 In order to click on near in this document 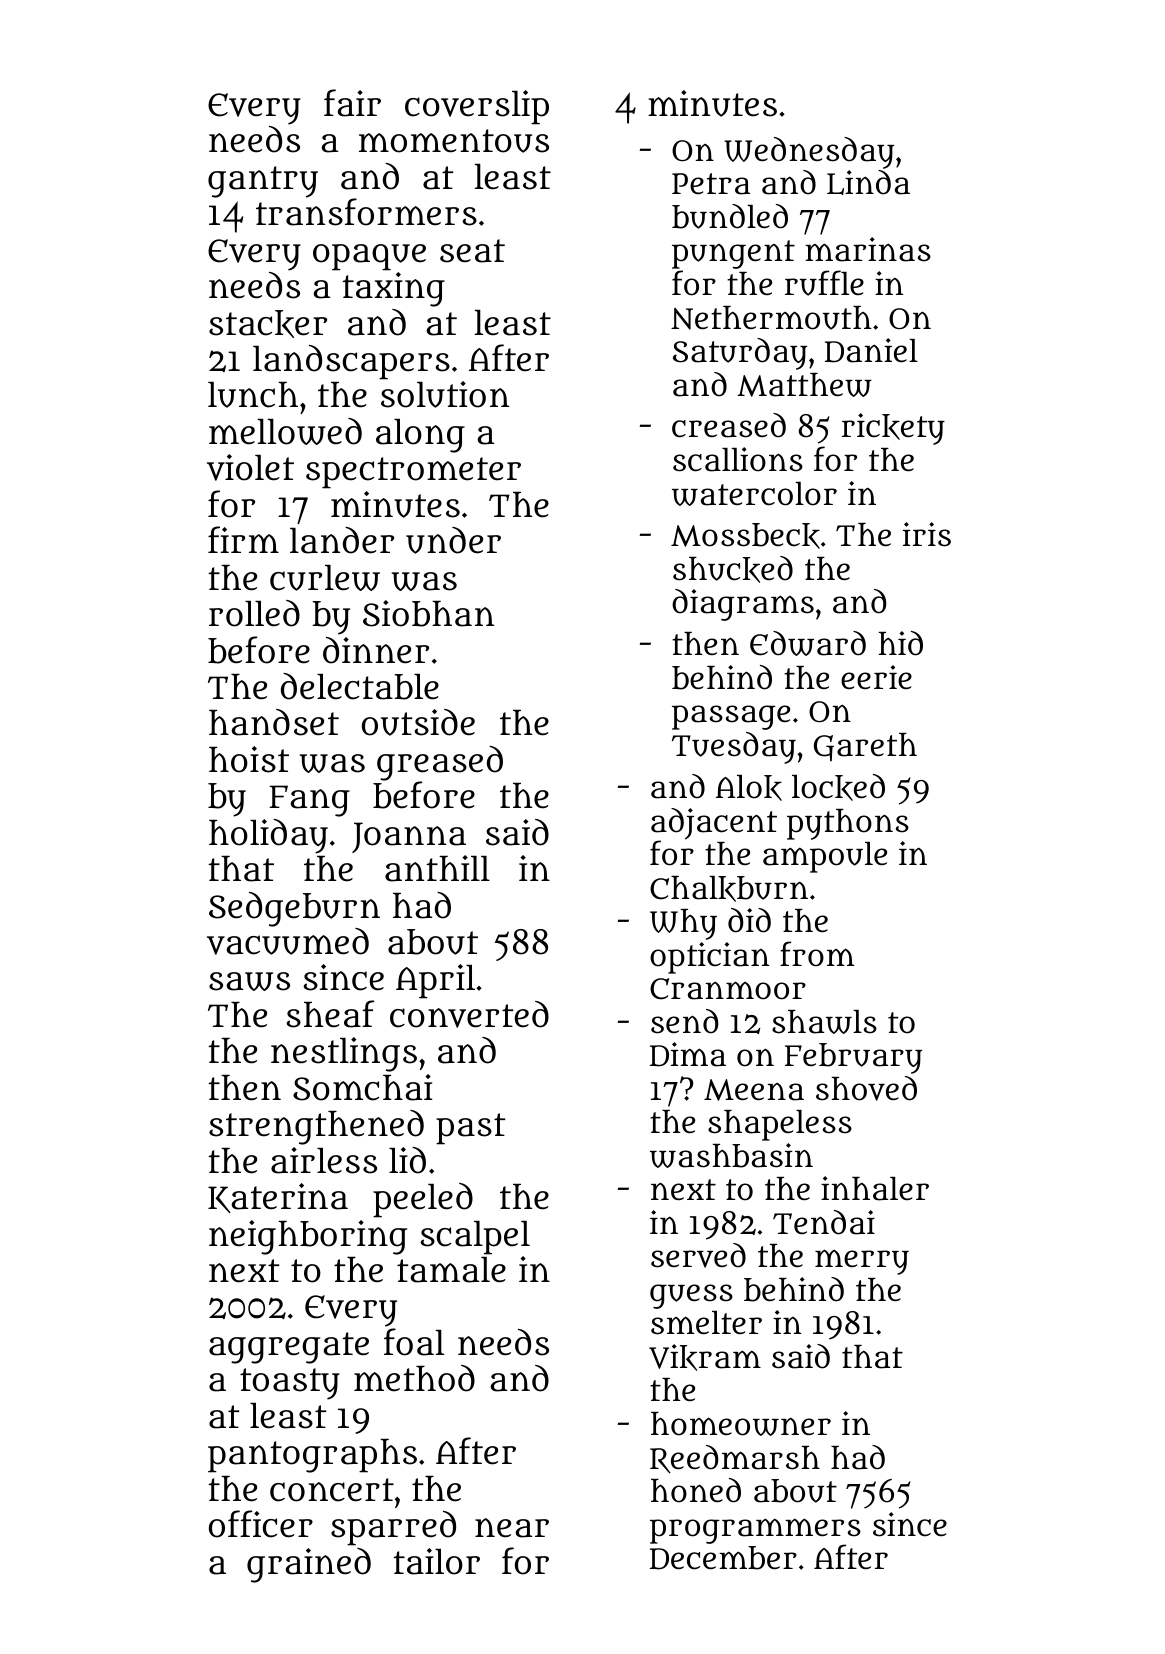, I will do `click(512, 1528)`.
